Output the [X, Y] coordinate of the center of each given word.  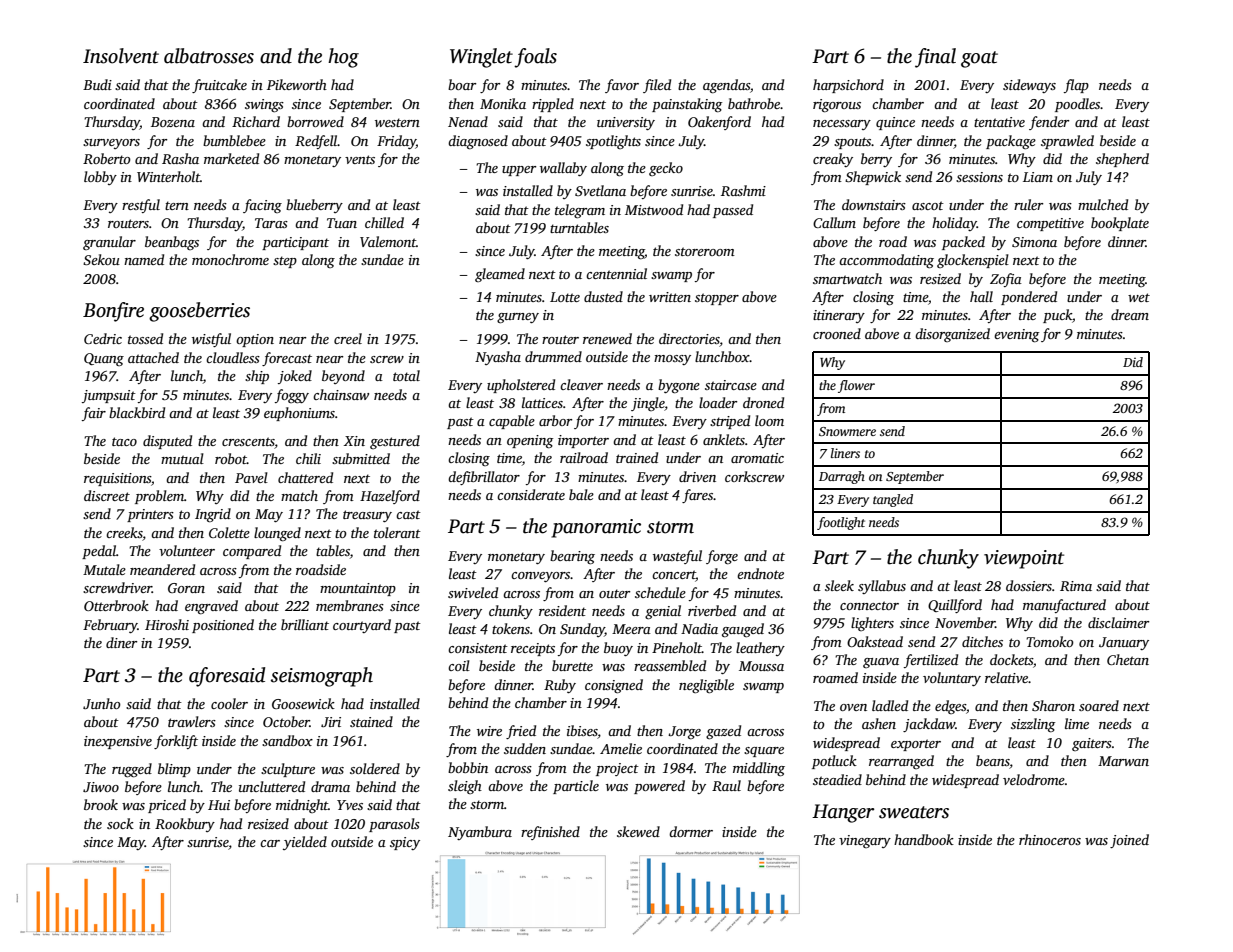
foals [535, 58]
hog [343, 58]
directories [689, 338]
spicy [405, 843]
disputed [167, 442]
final [935, 58]
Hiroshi [167, 624]
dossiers [1029, 585]
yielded [305, 843]
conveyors [540, 577]
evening [1016, 336]
